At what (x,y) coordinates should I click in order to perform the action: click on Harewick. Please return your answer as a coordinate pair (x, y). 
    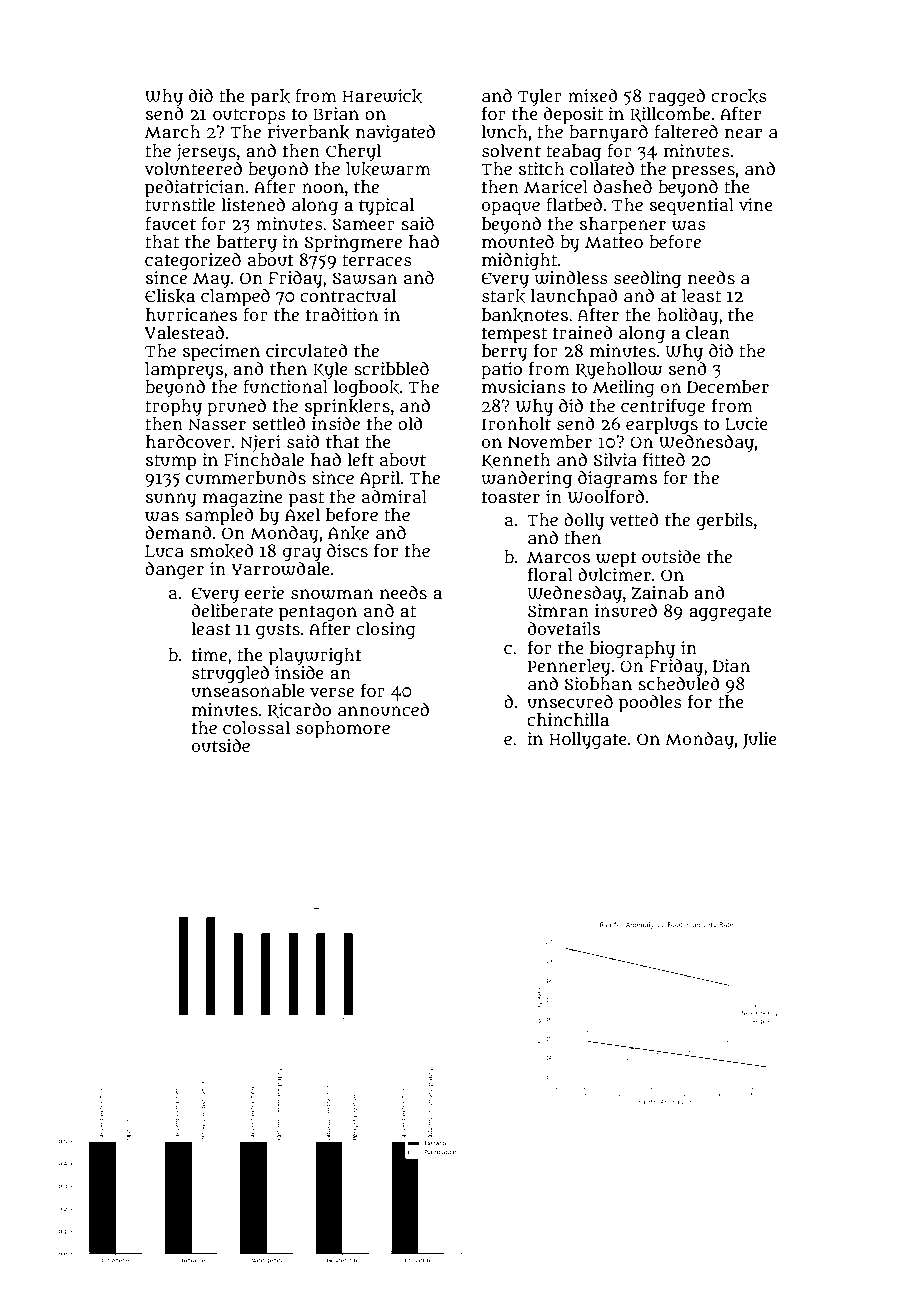
    Looking at the image, I should click on (382, 96).
